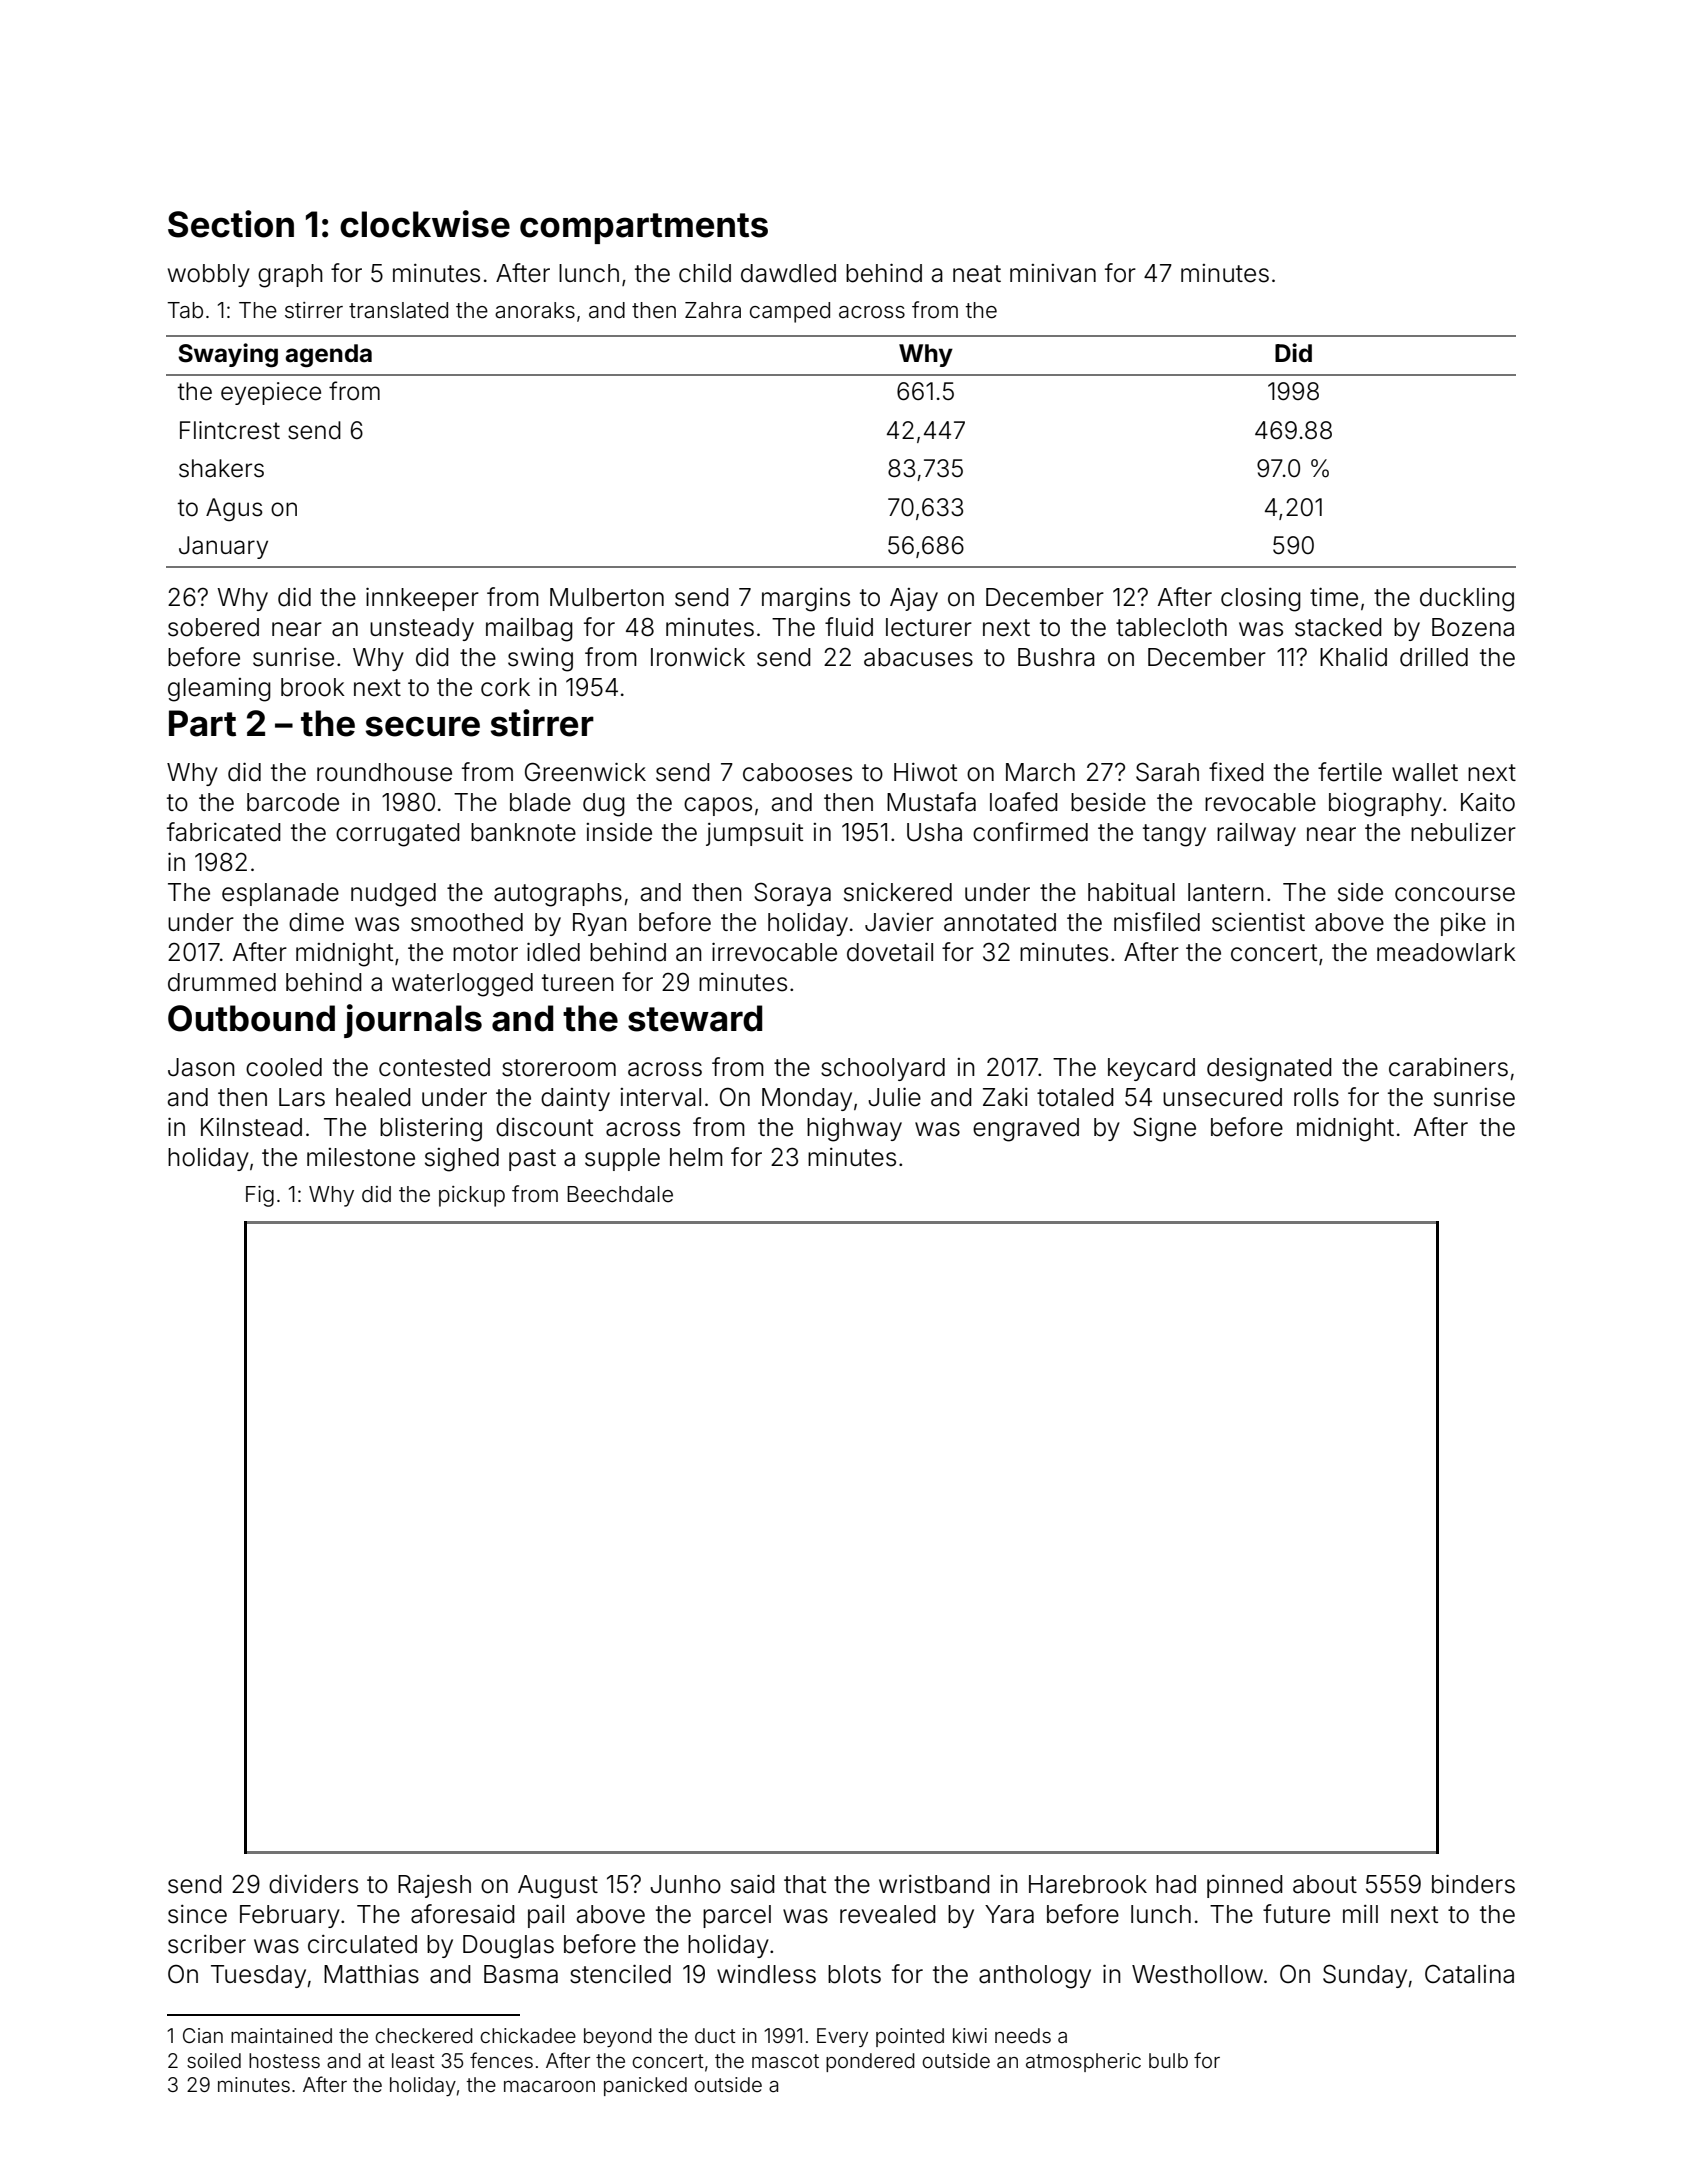 The image size is (1683, 2178). What do you see at coordinates (805, 1884) in the screenshot?
I see `that` at bounding box center [805, 1884].
